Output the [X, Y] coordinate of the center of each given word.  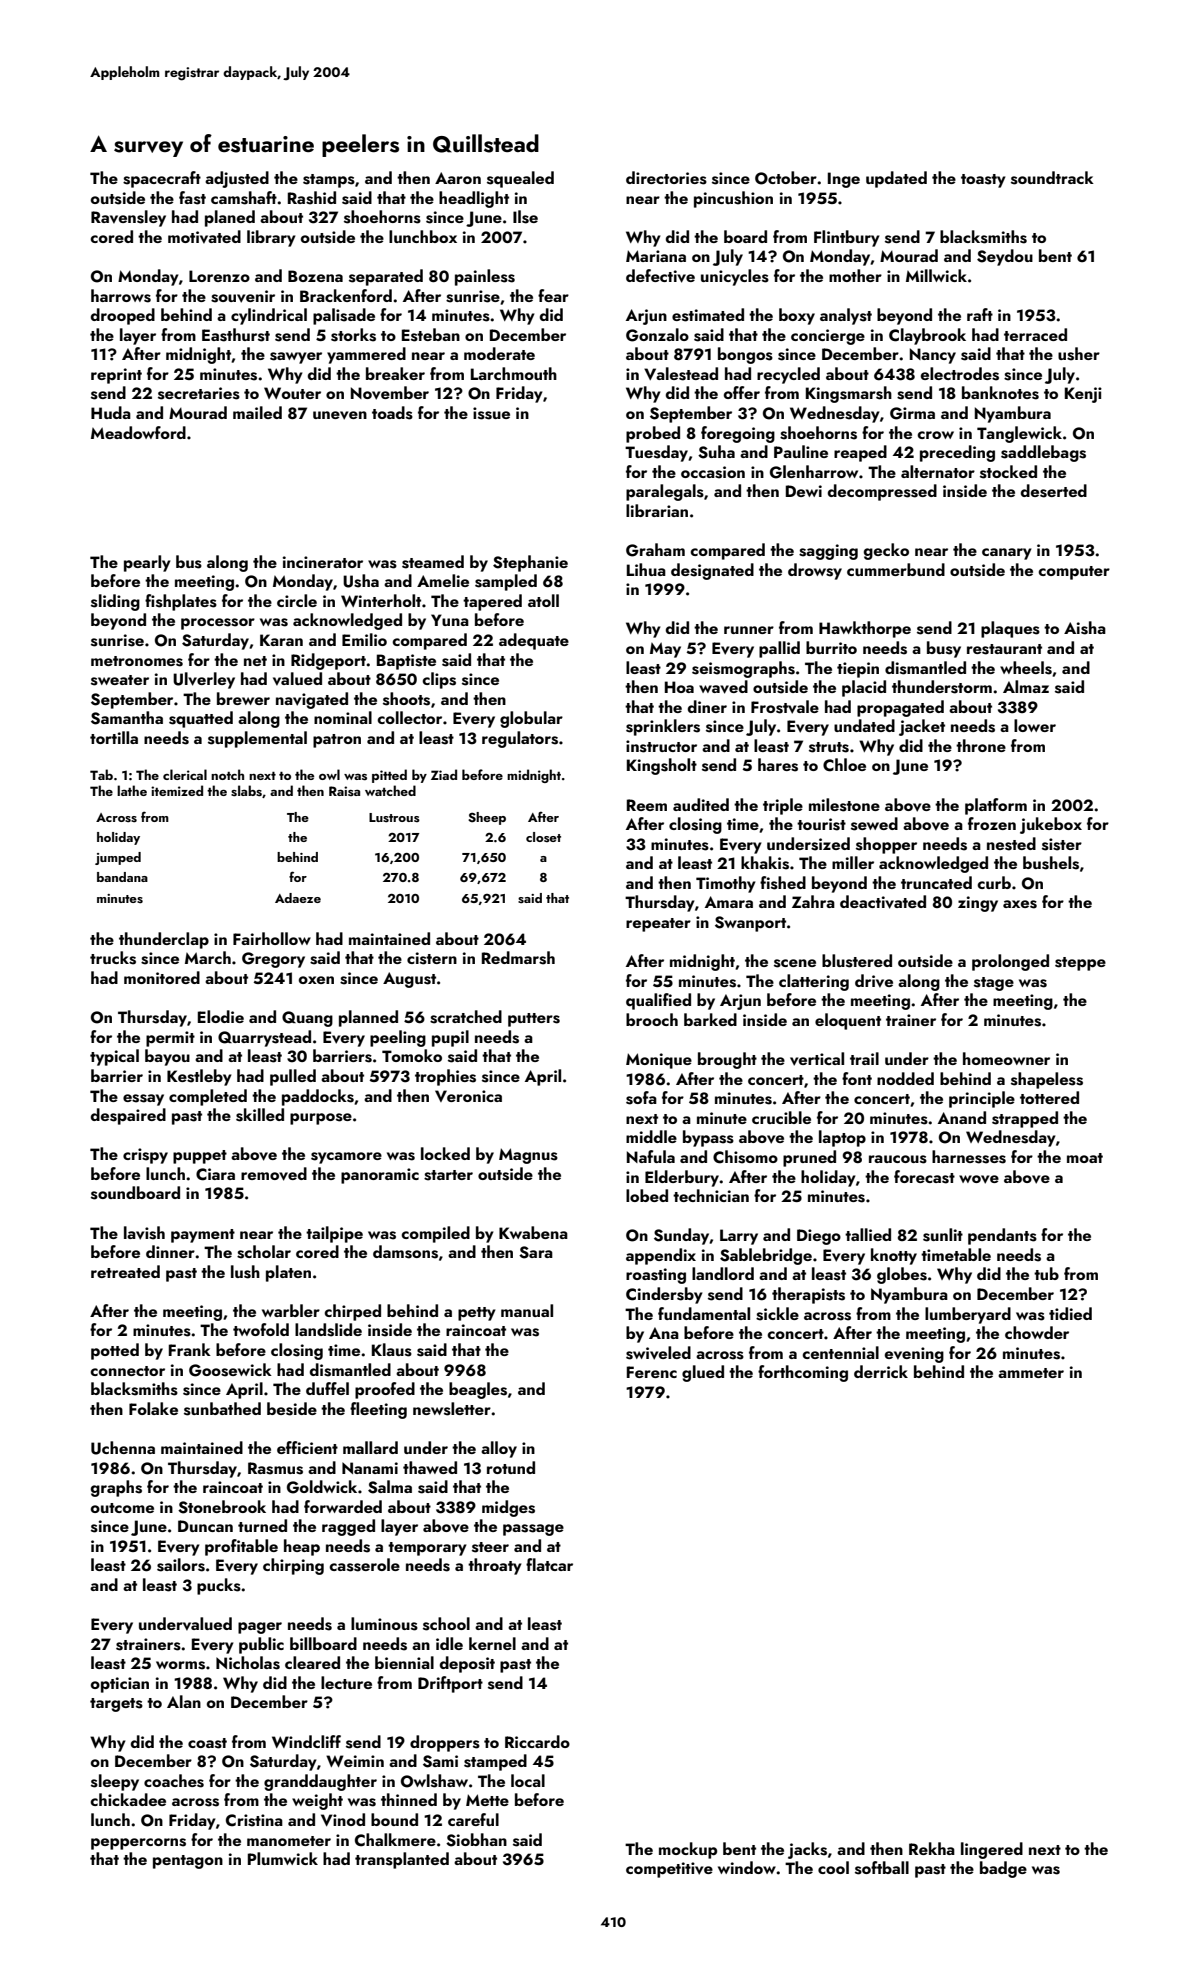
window [747, 1867]
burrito [831, 647]
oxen [316, 980]
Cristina [254, 1820]
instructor [661, 746]
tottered [1049, 1097]
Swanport [750, 924]
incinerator [323, 562]
